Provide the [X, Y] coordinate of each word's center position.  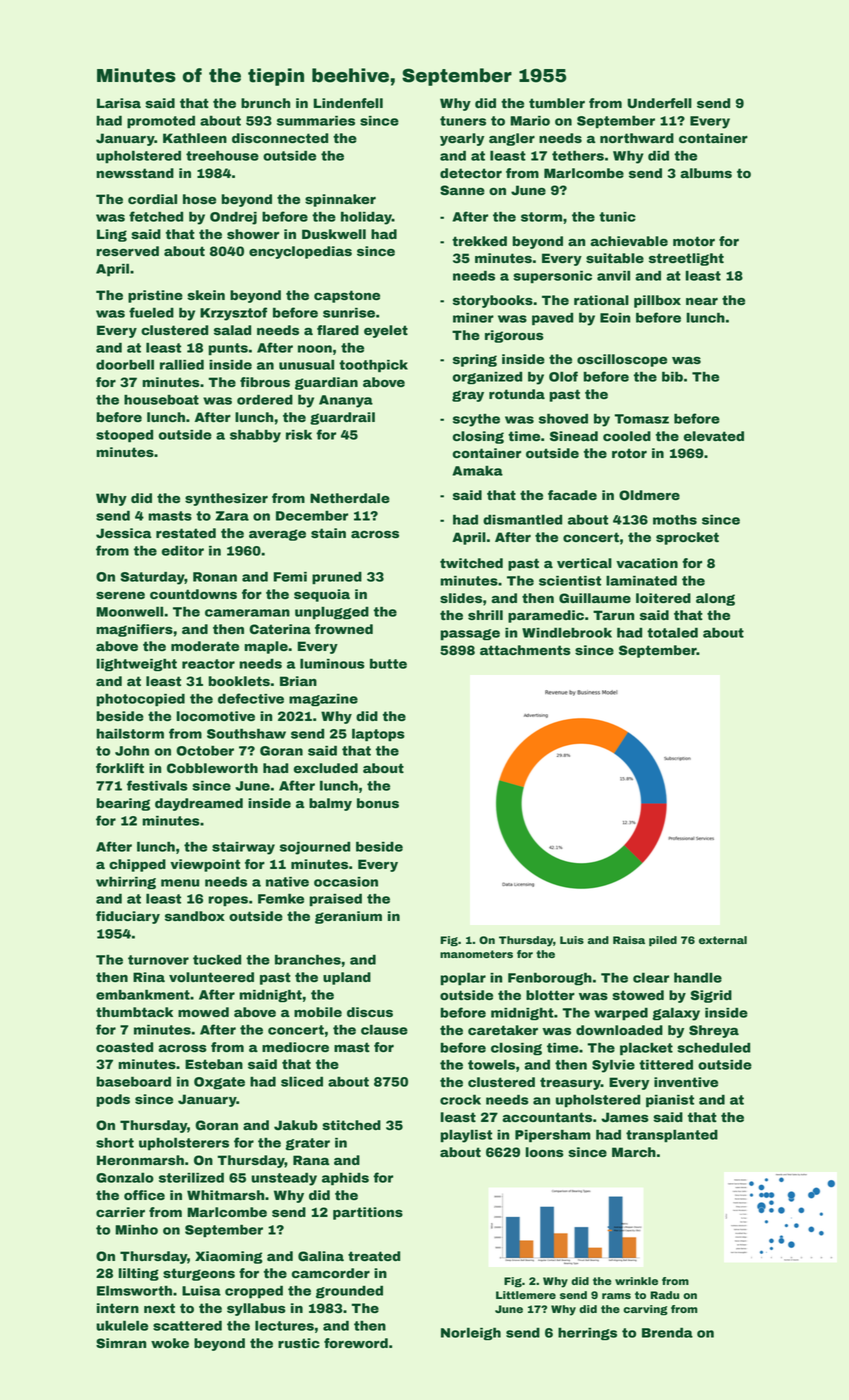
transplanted [672, 1135]
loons [545, 1152]
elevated [714, 436]
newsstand [135, 173]
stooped [124, 436]
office [144, 1195]
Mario [530, 121]
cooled [627, 436]
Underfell [660, 103]
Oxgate [219, 1083]
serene [120, 595]
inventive [686, 1082]
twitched [471, 563]
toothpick [373, 366]
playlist [466, 1136]
